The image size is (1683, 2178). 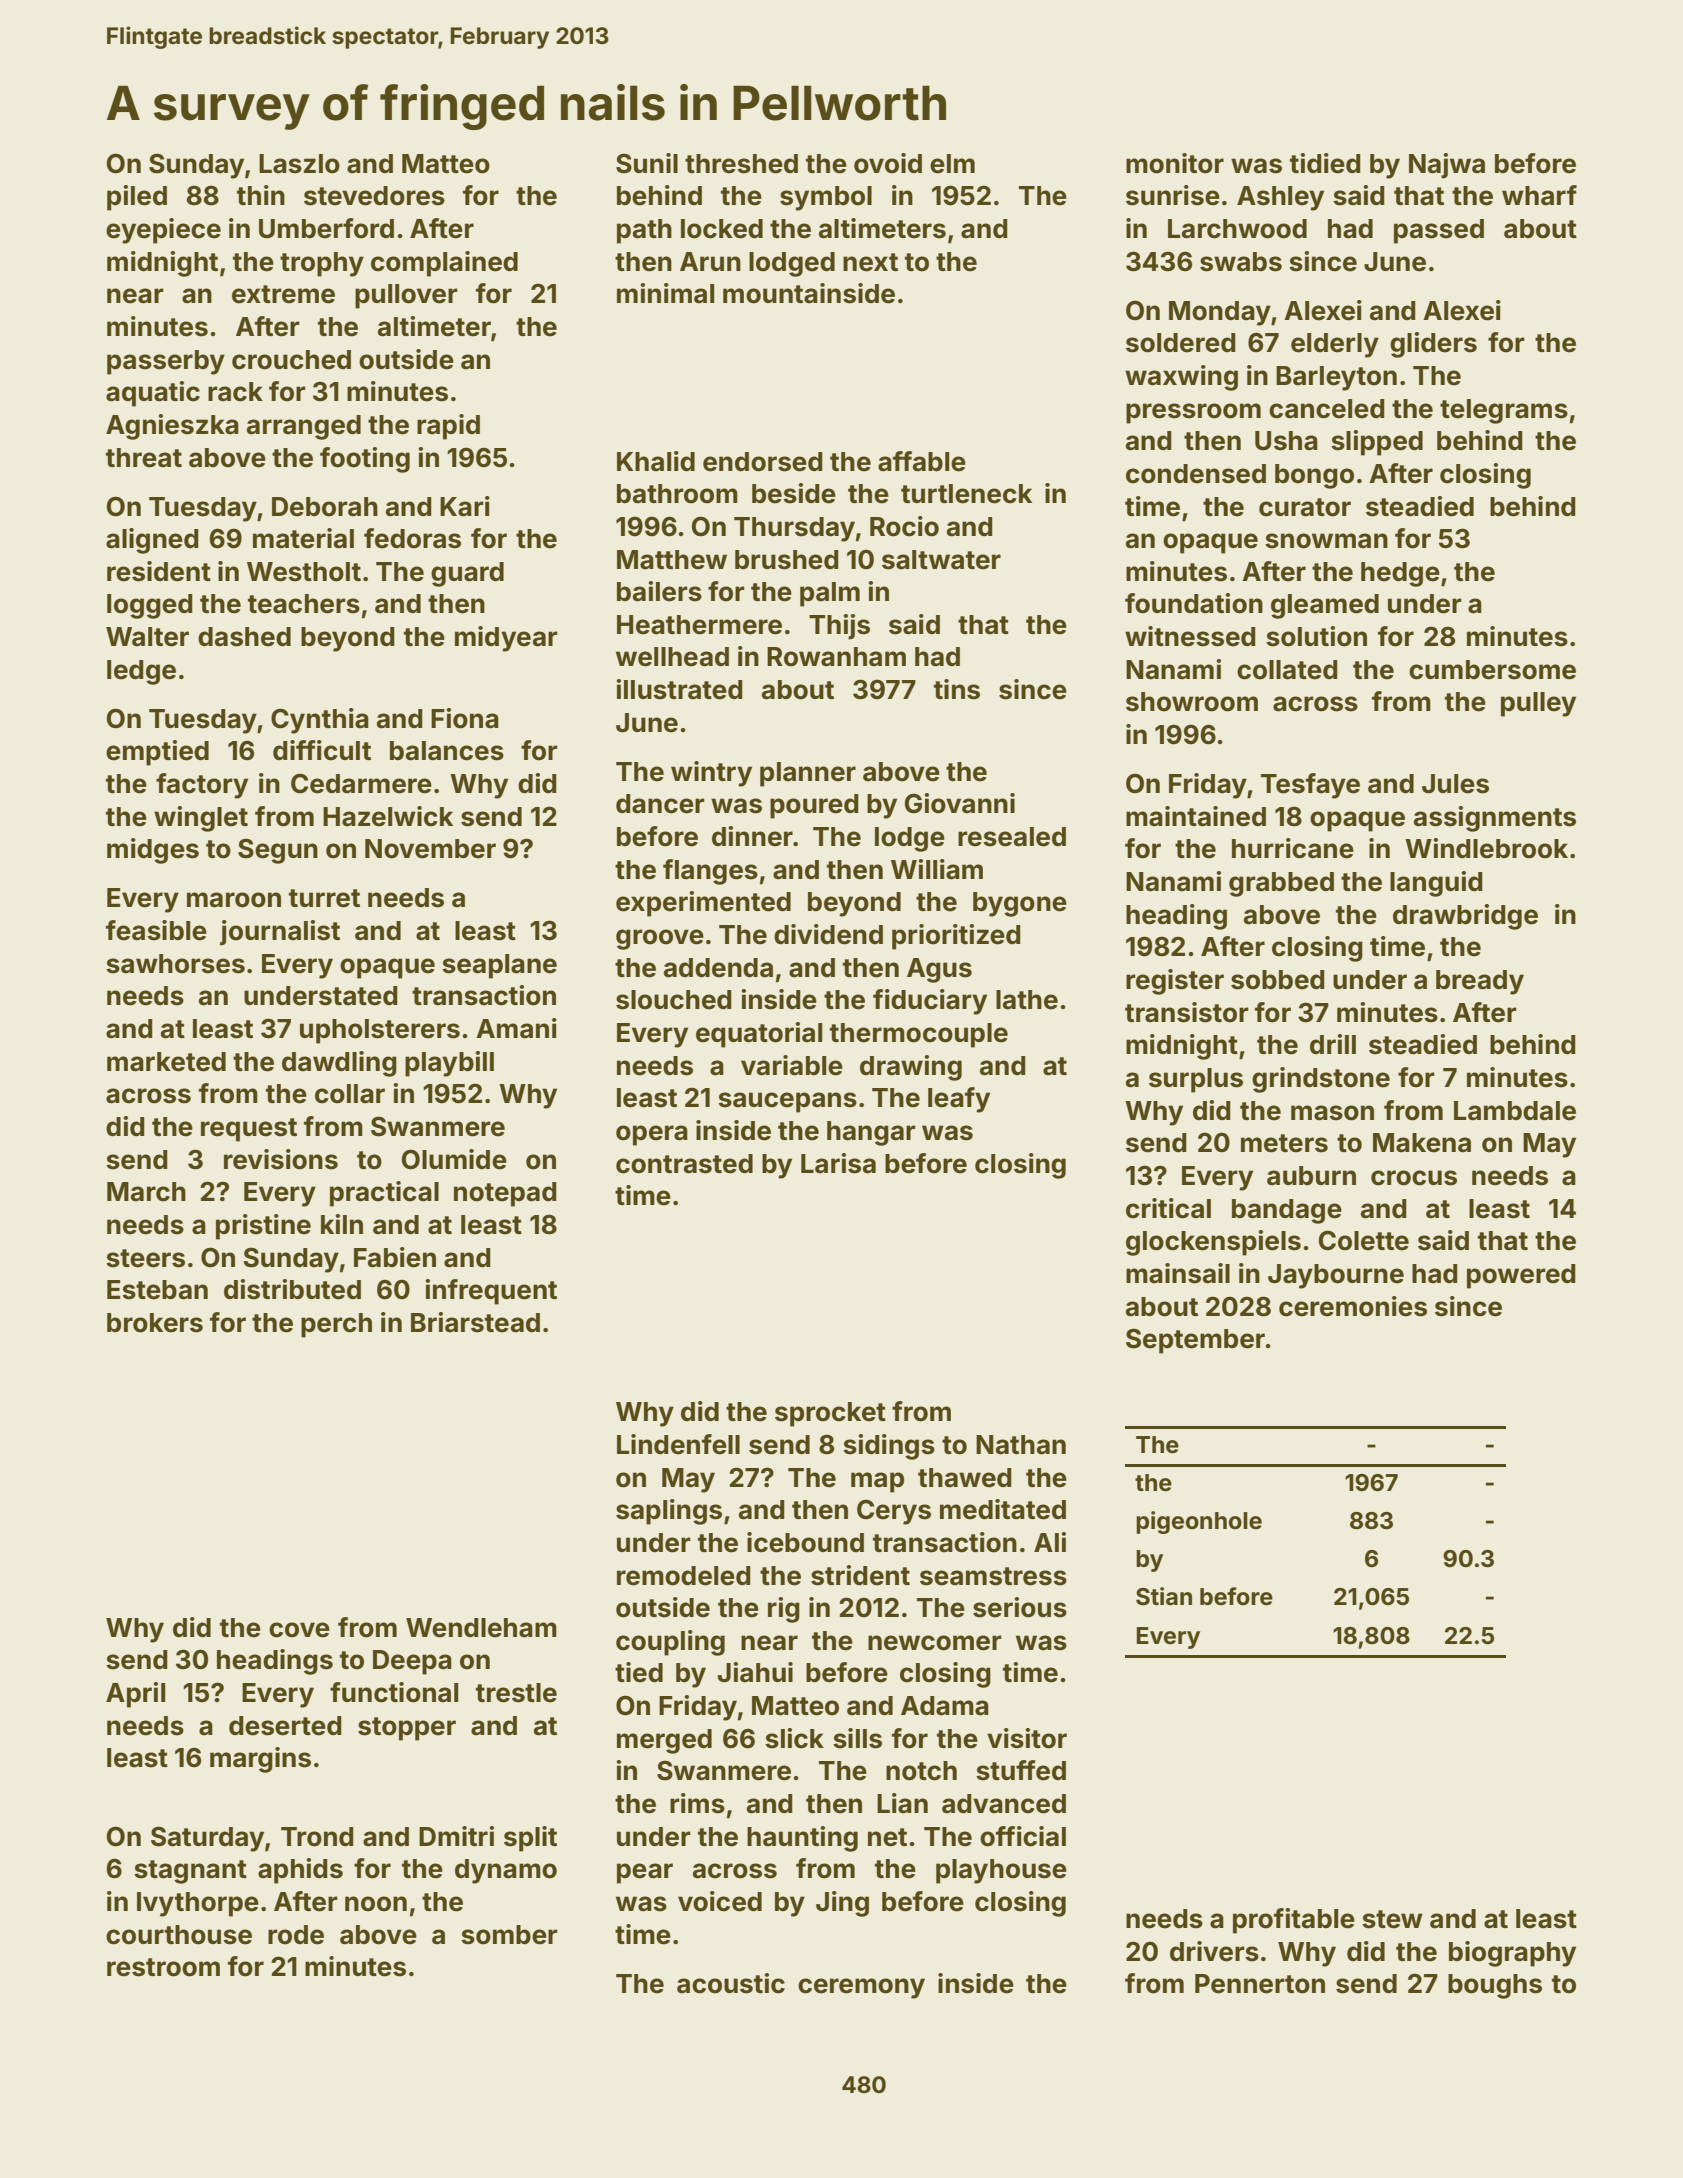 What do you see at coordinates (299, 1630) in the screenshot?
I see `cove` at bounding box center [299, 1630].
